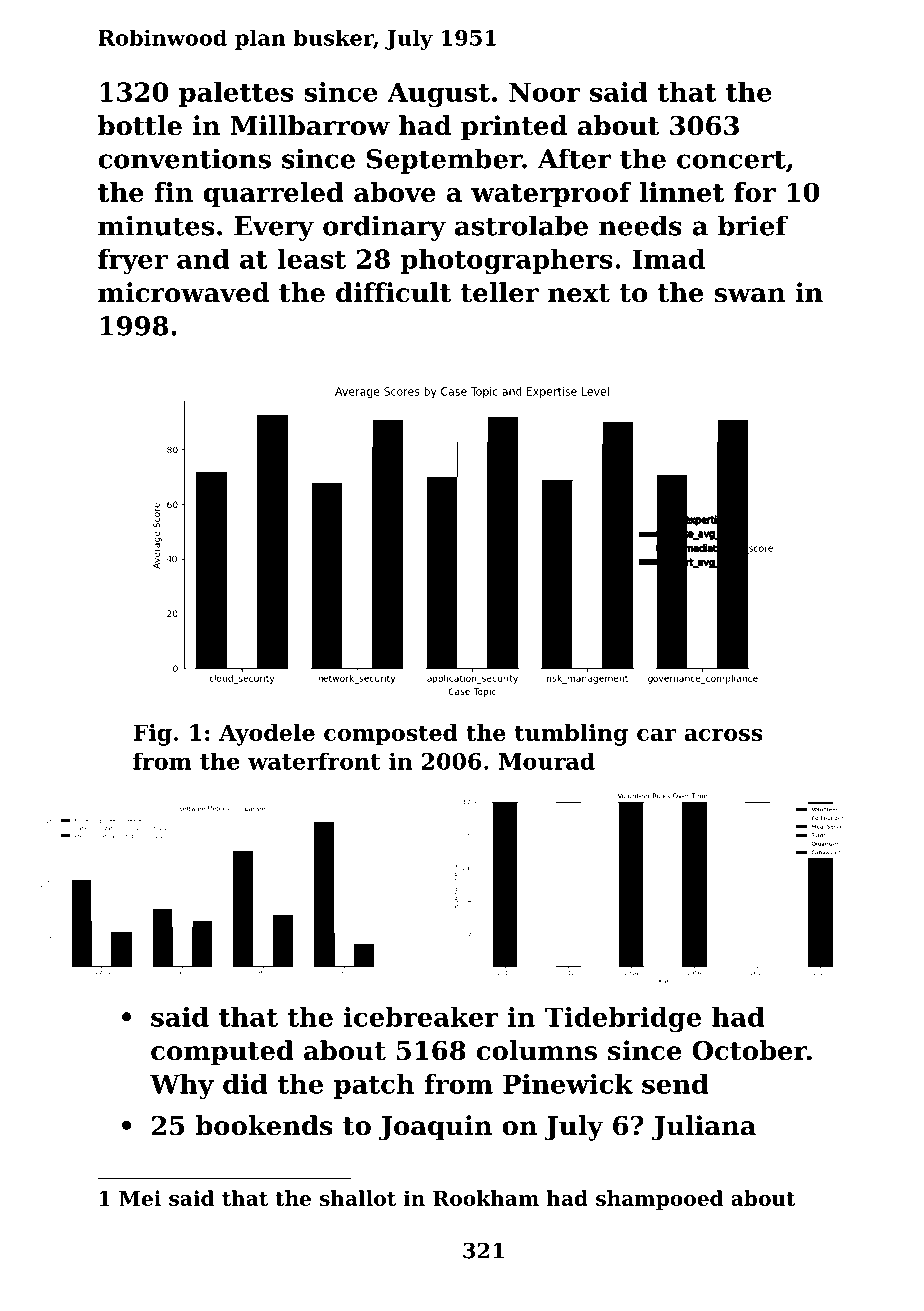 The image size is (924, 1311). What do you see at coordinates (571, 735) in the document?
I see `tumbling` at bounding box center [571, 735].
